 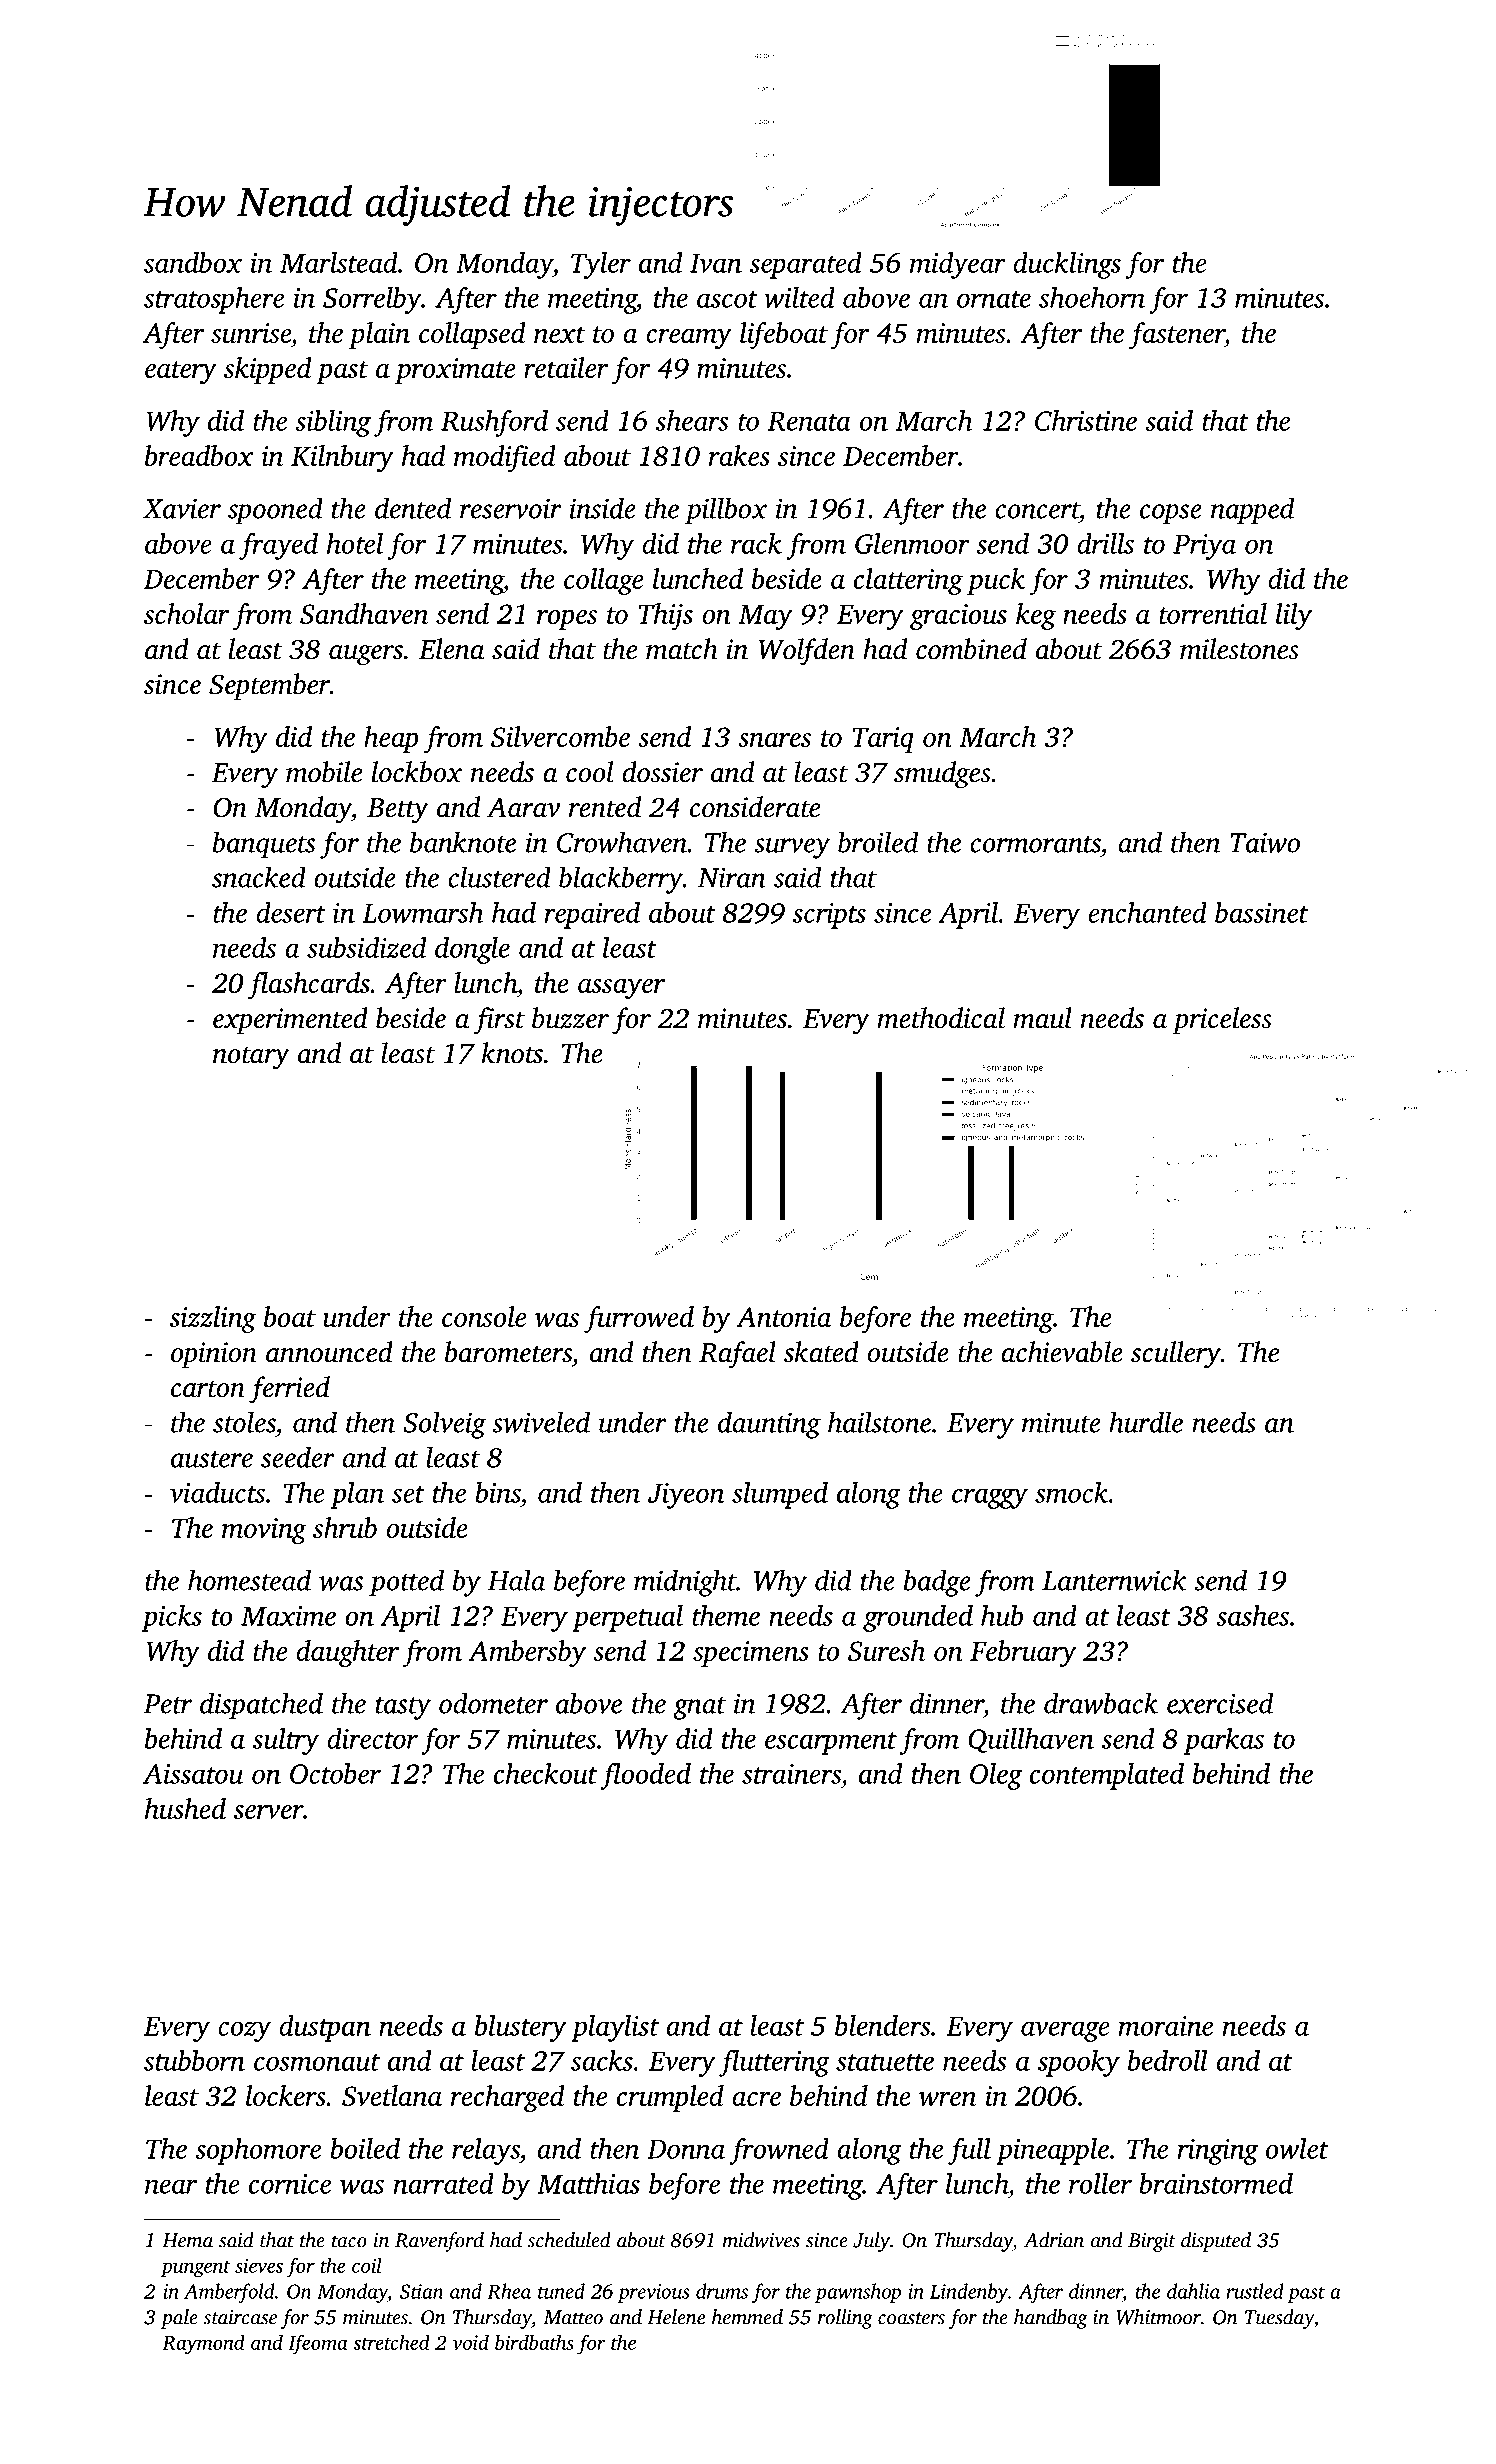 What do you see at coordinates (1067, 265) in the page?
I see `ducklings` at bounding box center [1067, 265].
